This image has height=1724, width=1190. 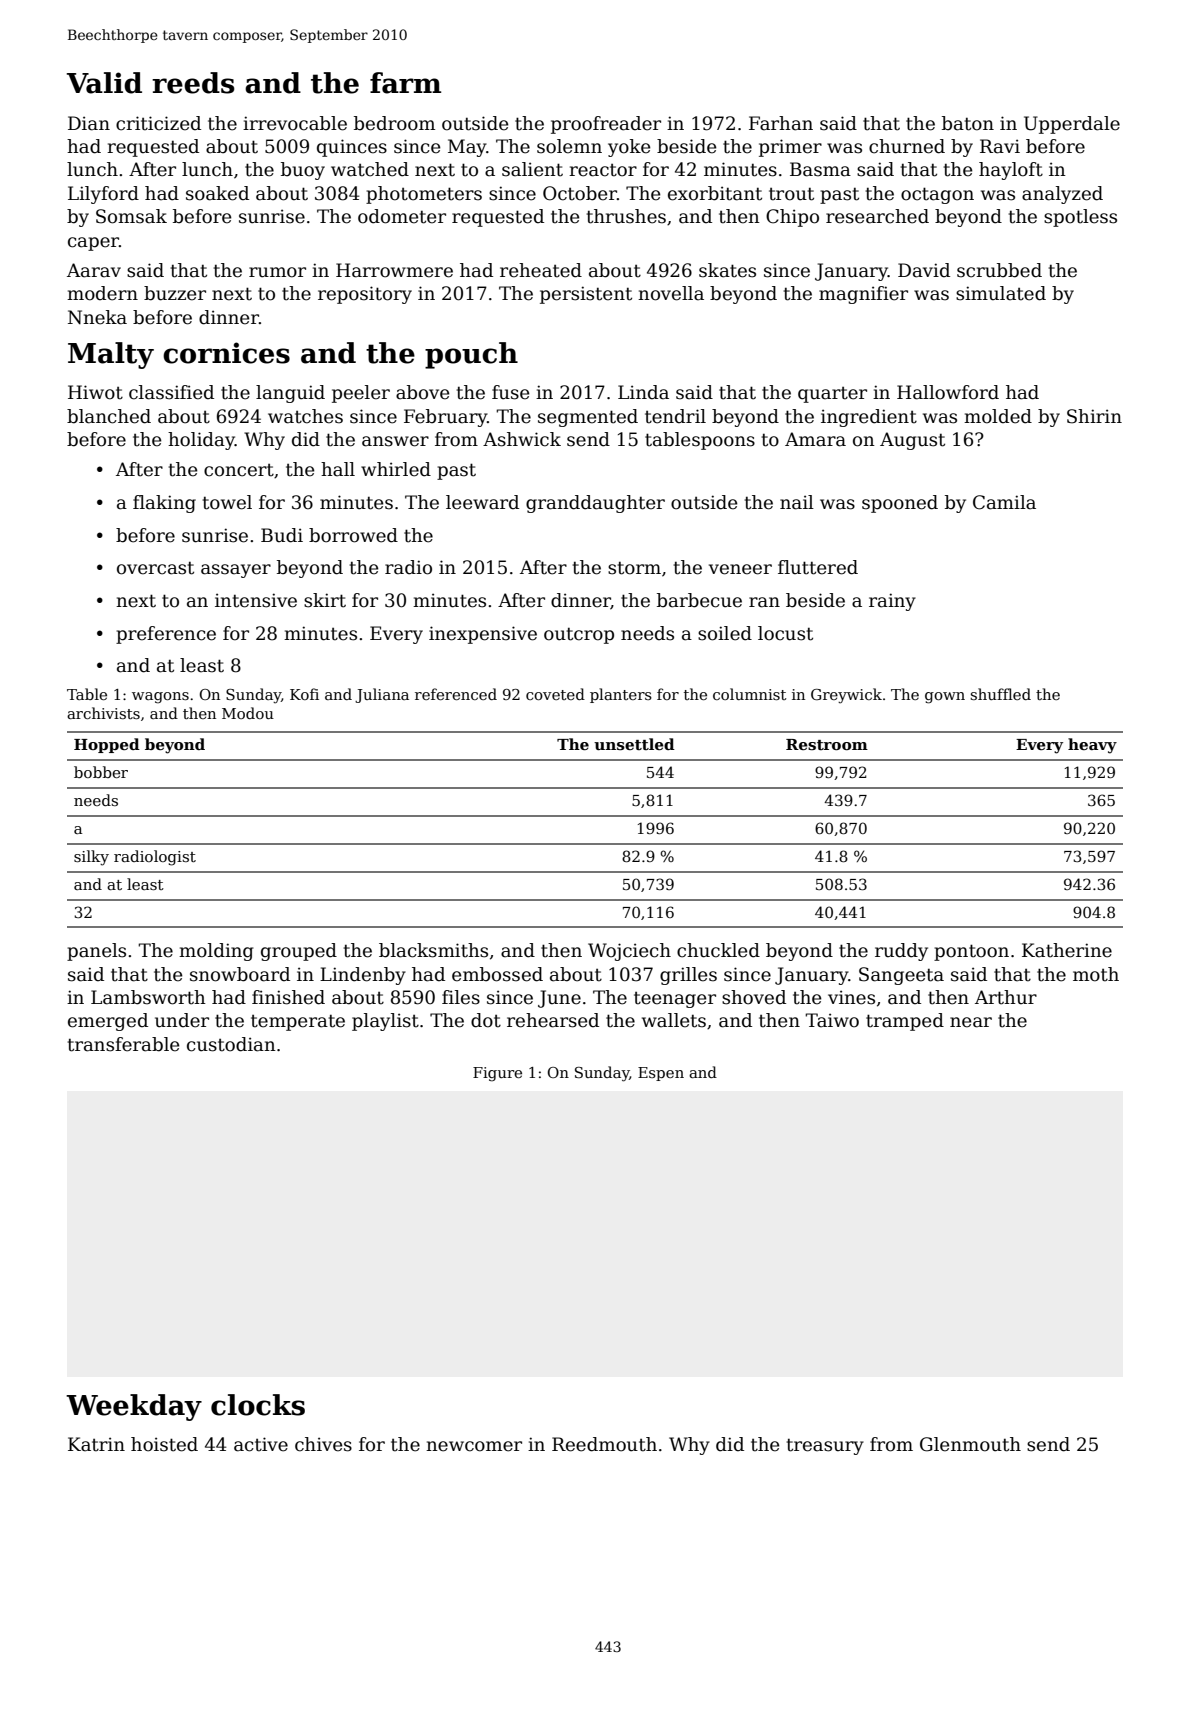 I want to click on reheated, so click(x=541, y=270).
